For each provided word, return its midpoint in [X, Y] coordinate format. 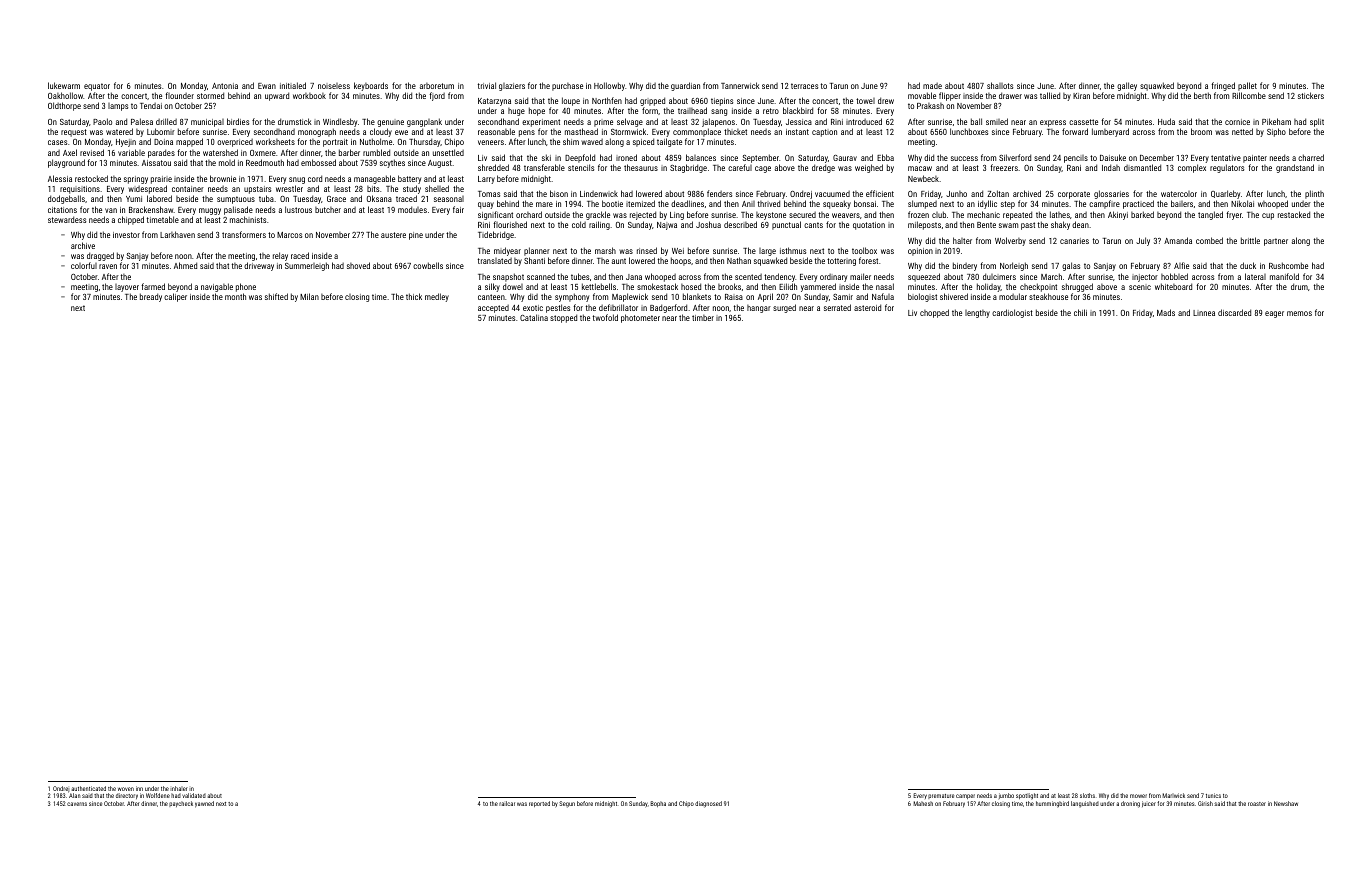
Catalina [534, 317]
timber [703, 318]
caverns [77, 804]
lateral [1255, 276]
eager [1274, 314]
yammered [818, 287]
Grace [336, 199]
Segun [567, 804]
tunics [1213, 795]
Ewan [267, 86]
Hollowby [609, 86]
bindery [965, 266]
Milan [309, 296]
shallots [1000, 85]
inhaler [179, 788]
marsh [605, 250]
